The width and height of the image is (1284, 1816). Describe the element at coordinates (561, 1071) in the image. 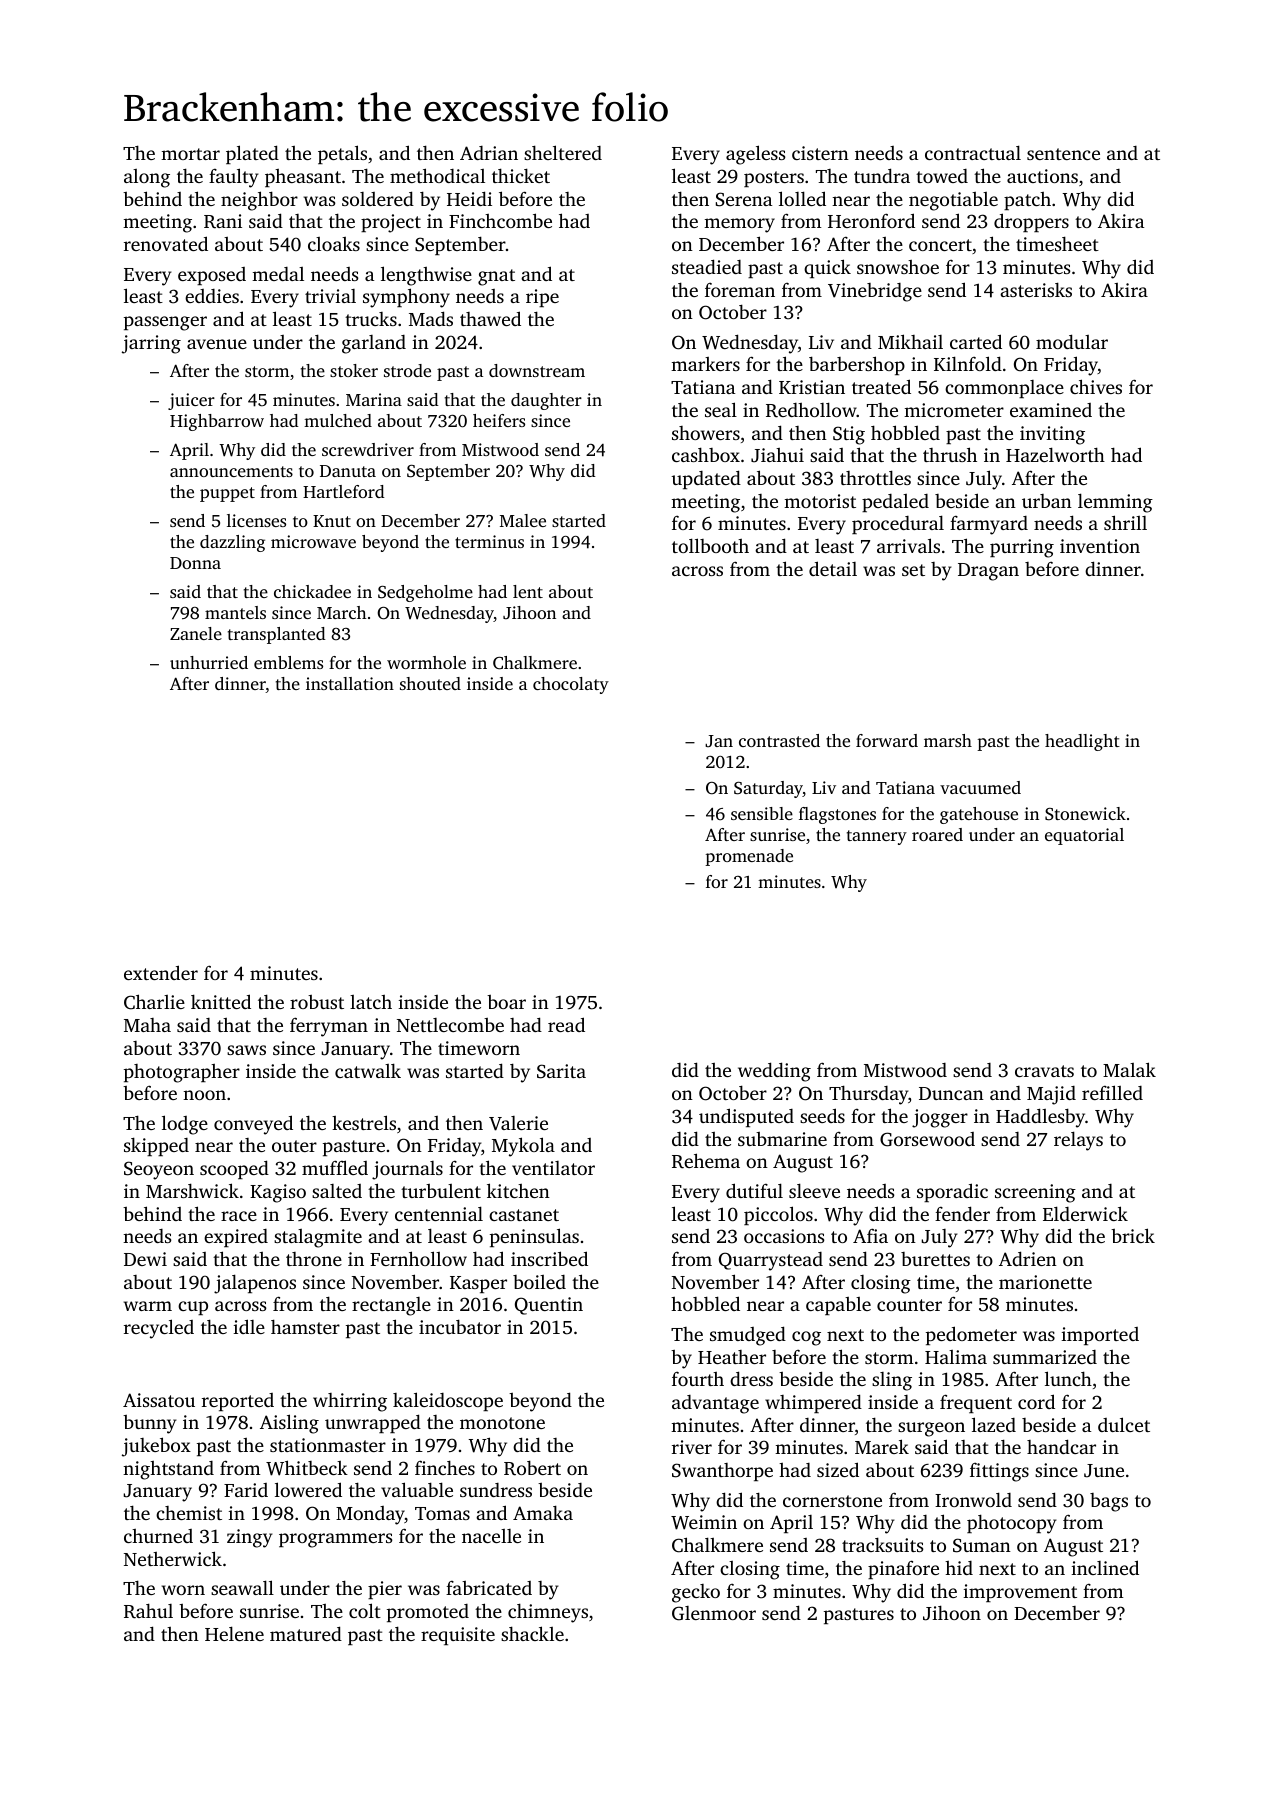

I see `Sarita` at that location.
